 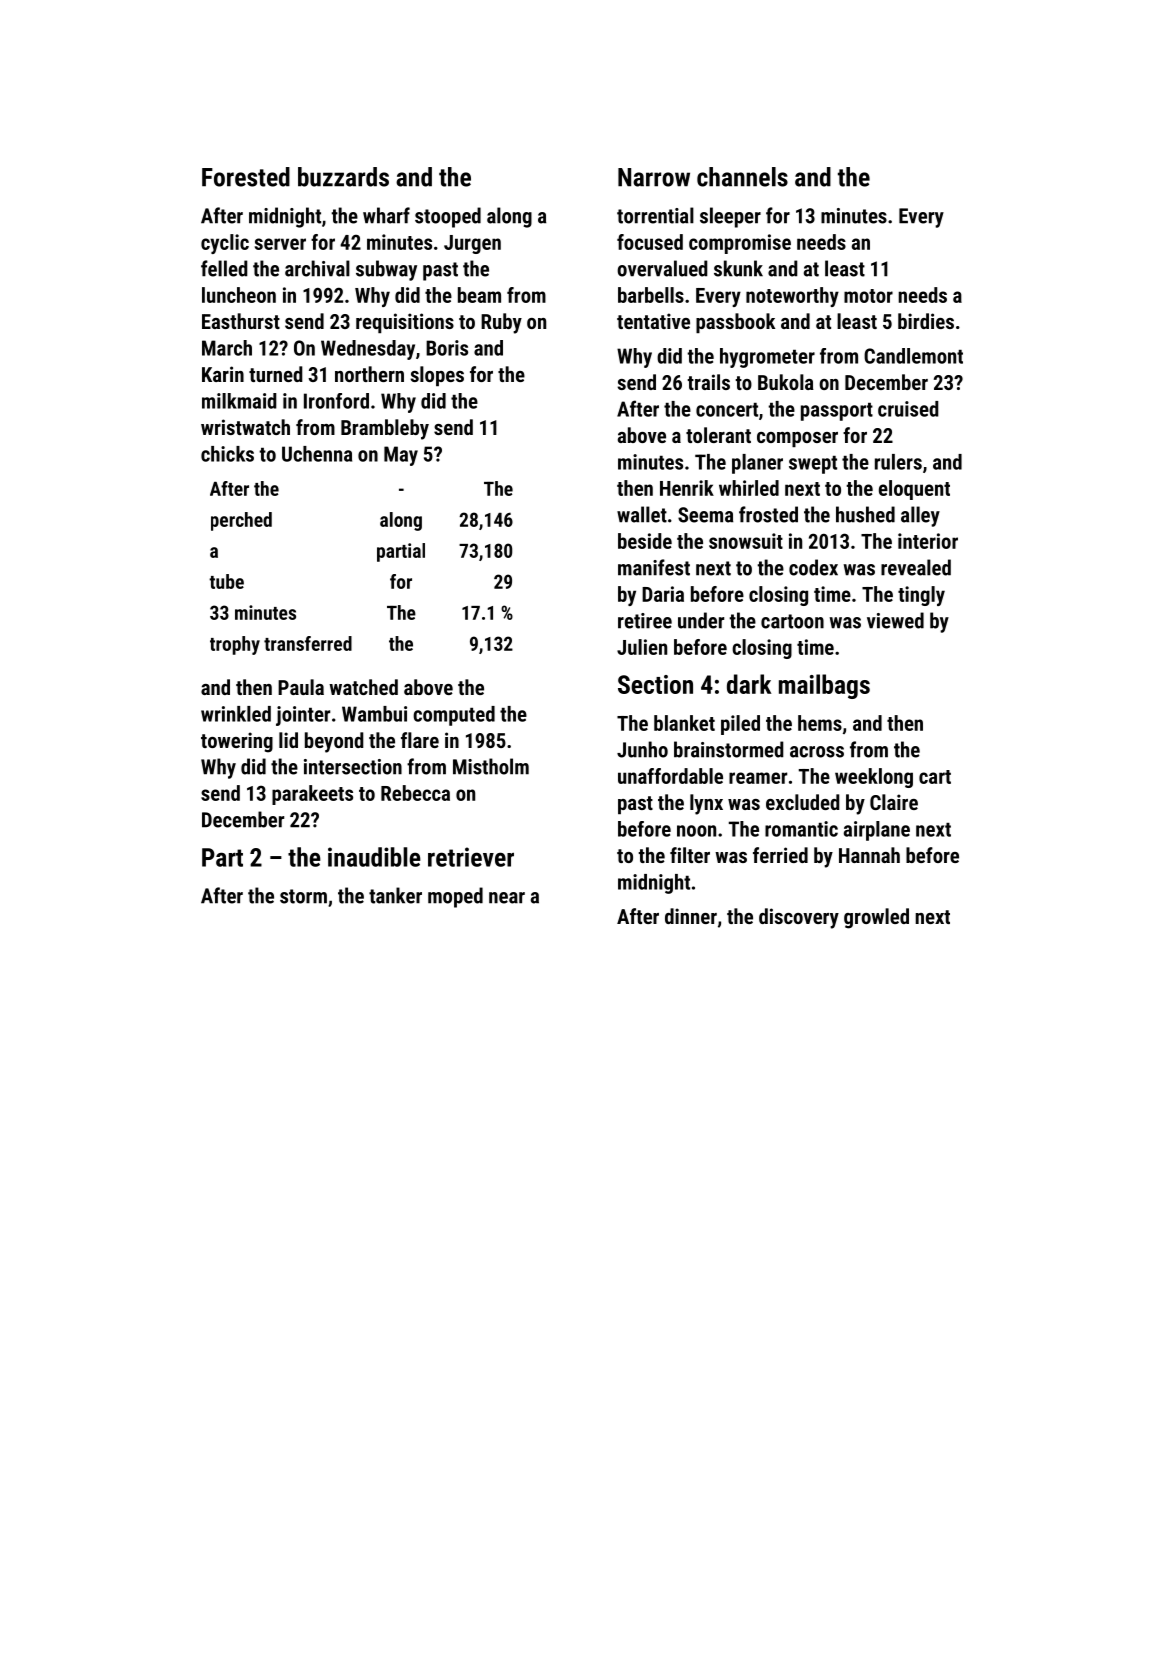 I want to click on parakeets, so click(x=312, y=795).
